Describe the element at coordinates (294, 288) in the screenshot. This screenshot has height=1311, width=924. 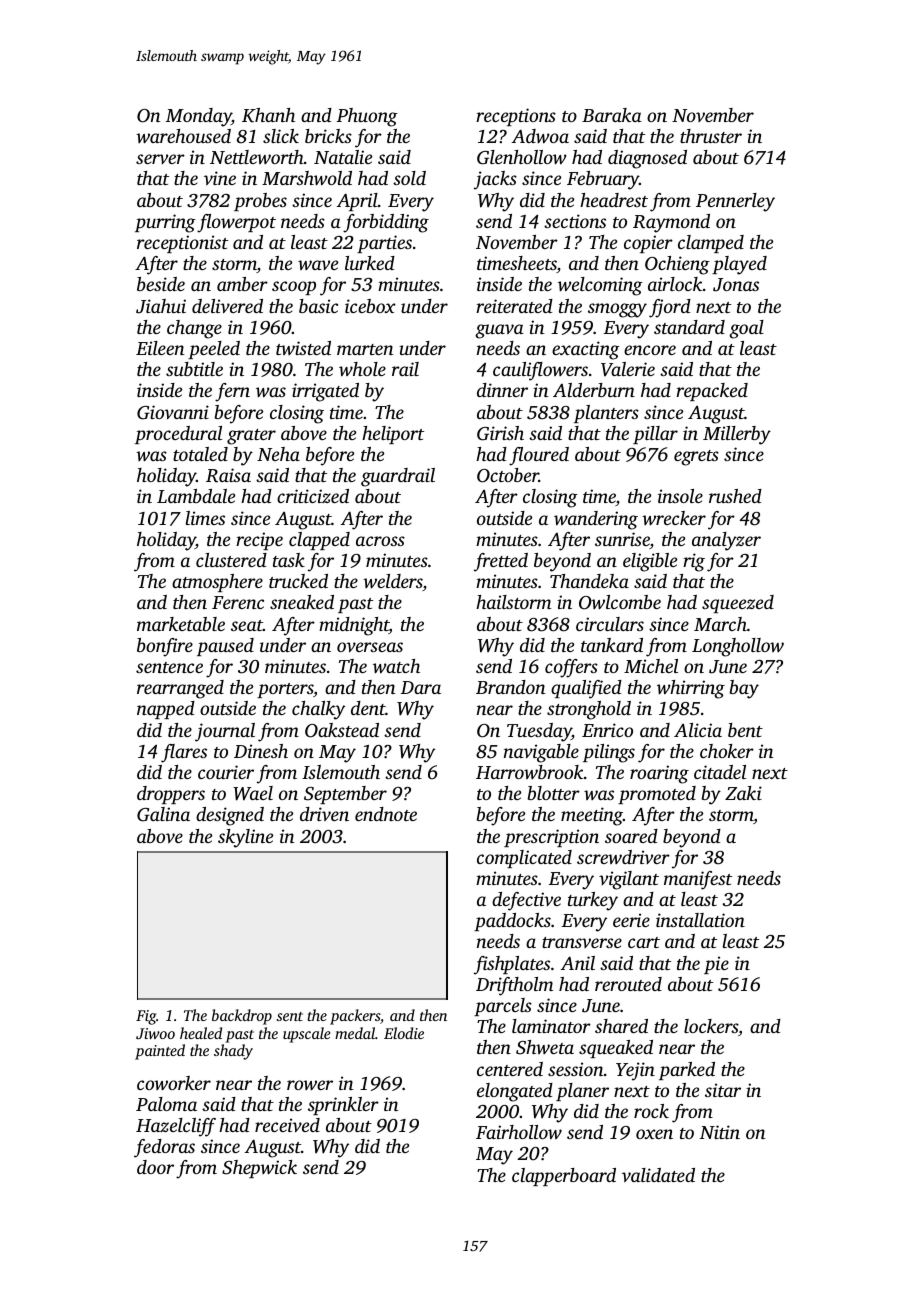
I see `scoop` at that location.
